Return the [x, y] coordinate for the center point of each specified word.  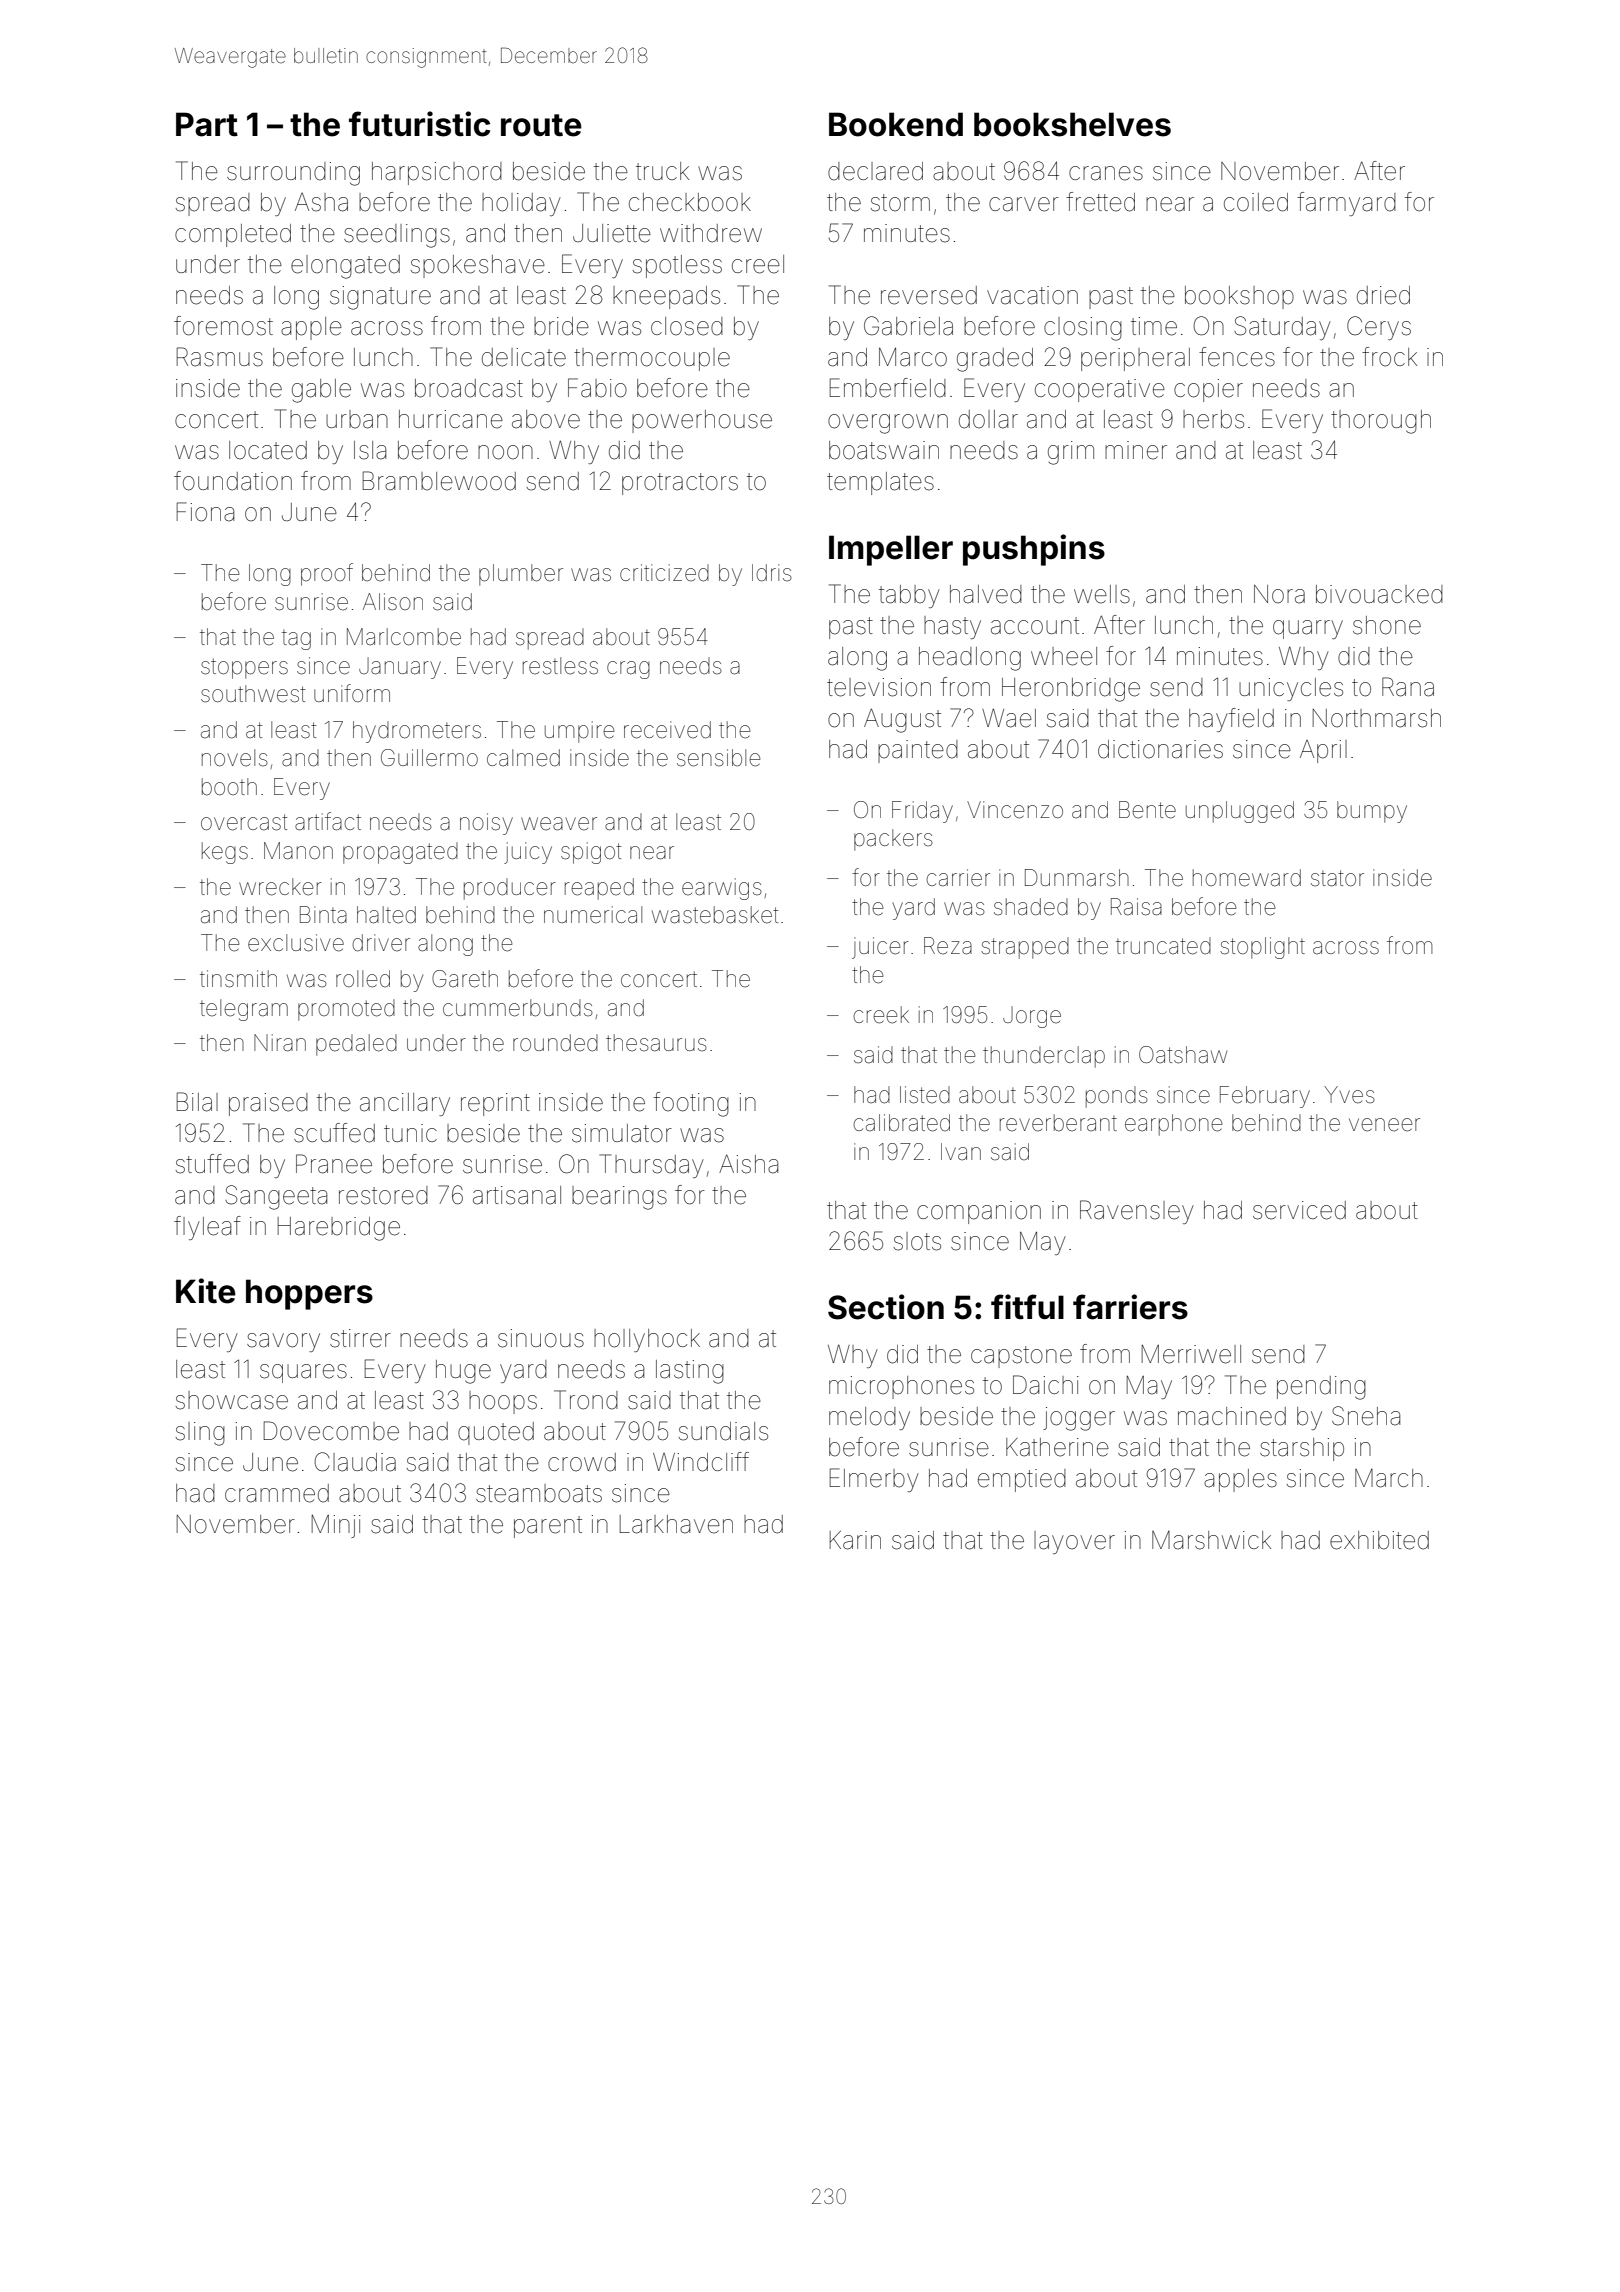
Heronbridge [1071, 690]
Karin [855, 1540]
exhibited [1379, 1540]
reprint [495, 1104]
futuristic [419, 124]
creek [881, 1015]
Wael [1009, 718]
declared [875, 171]
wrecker [280, 887]
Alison [393, 602]
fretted [1100, 202]
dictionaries [1160, 749]
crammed [277, 1493]
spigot [591, 853]
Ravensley [1137, 1212]
